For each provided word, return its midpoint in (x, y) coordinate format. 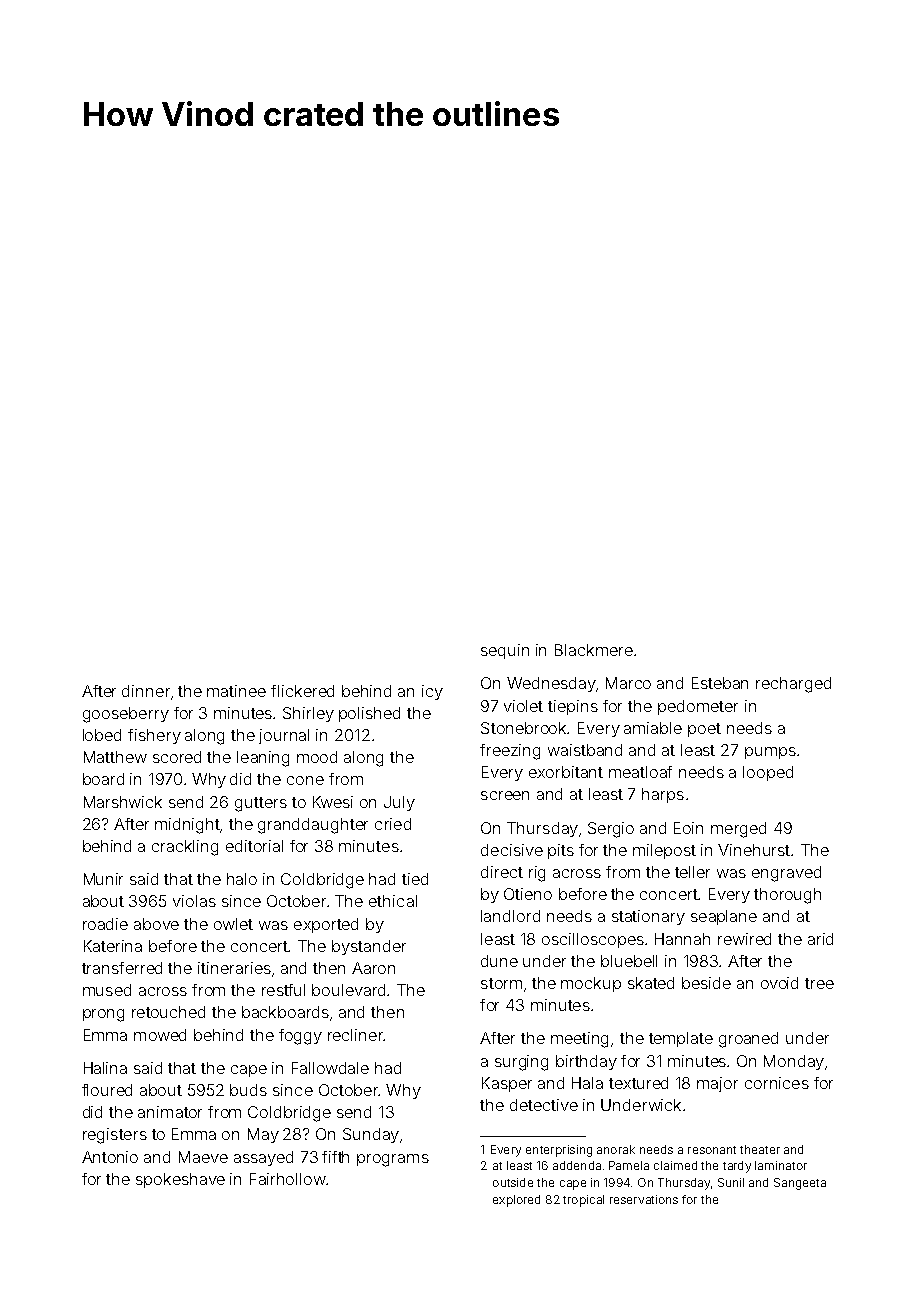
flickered (302, 691)
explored (516, 1201)
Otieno (528, 894)
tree (819, 983)
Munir (103, 879)
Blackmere (594, 650)
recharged (793, 685)
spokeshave (180, 1180)
